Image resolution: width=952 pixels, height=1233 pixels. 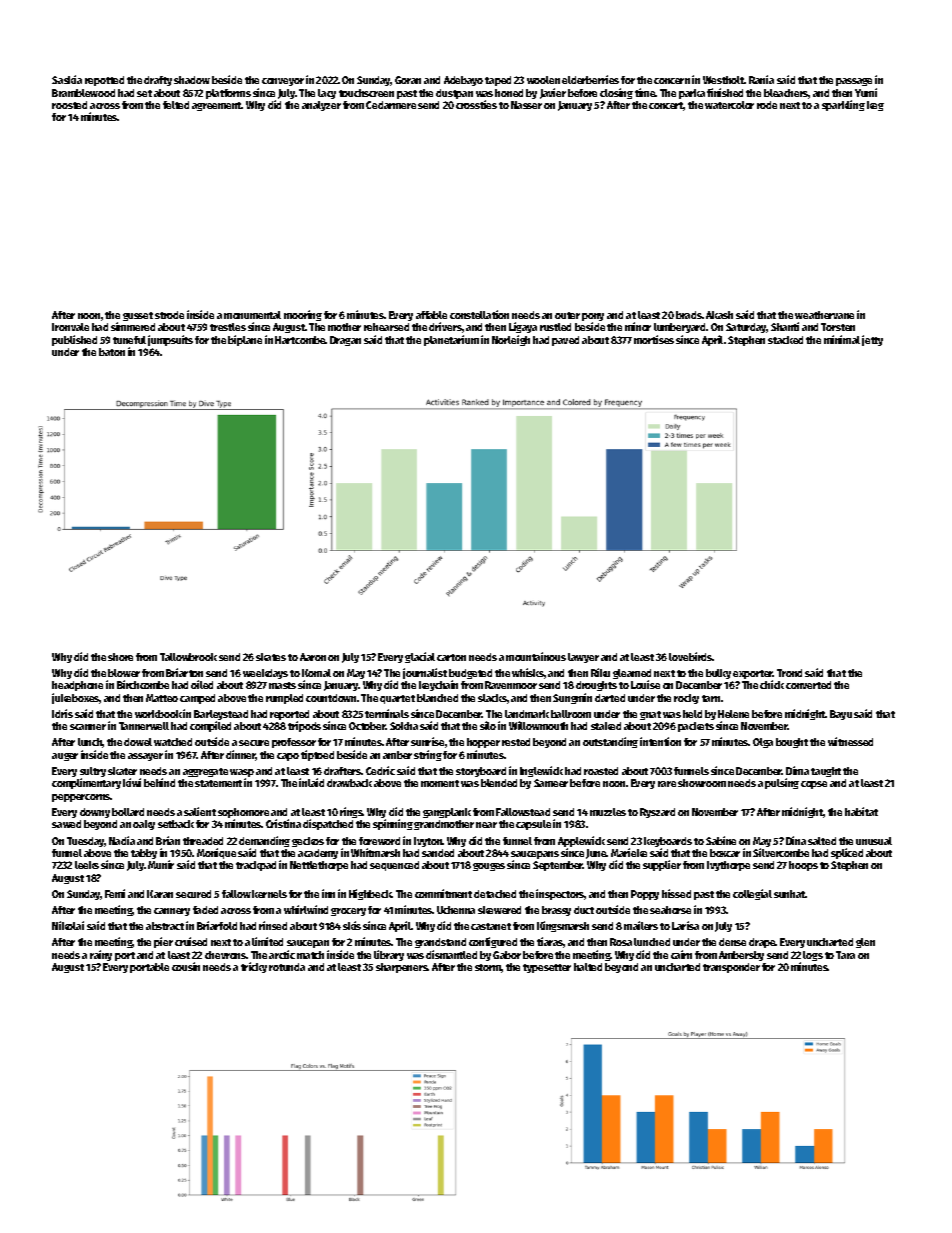 What do you see at coordinates (451, 657) in the image?
I see `carton` at bounding box center [451, 657].
